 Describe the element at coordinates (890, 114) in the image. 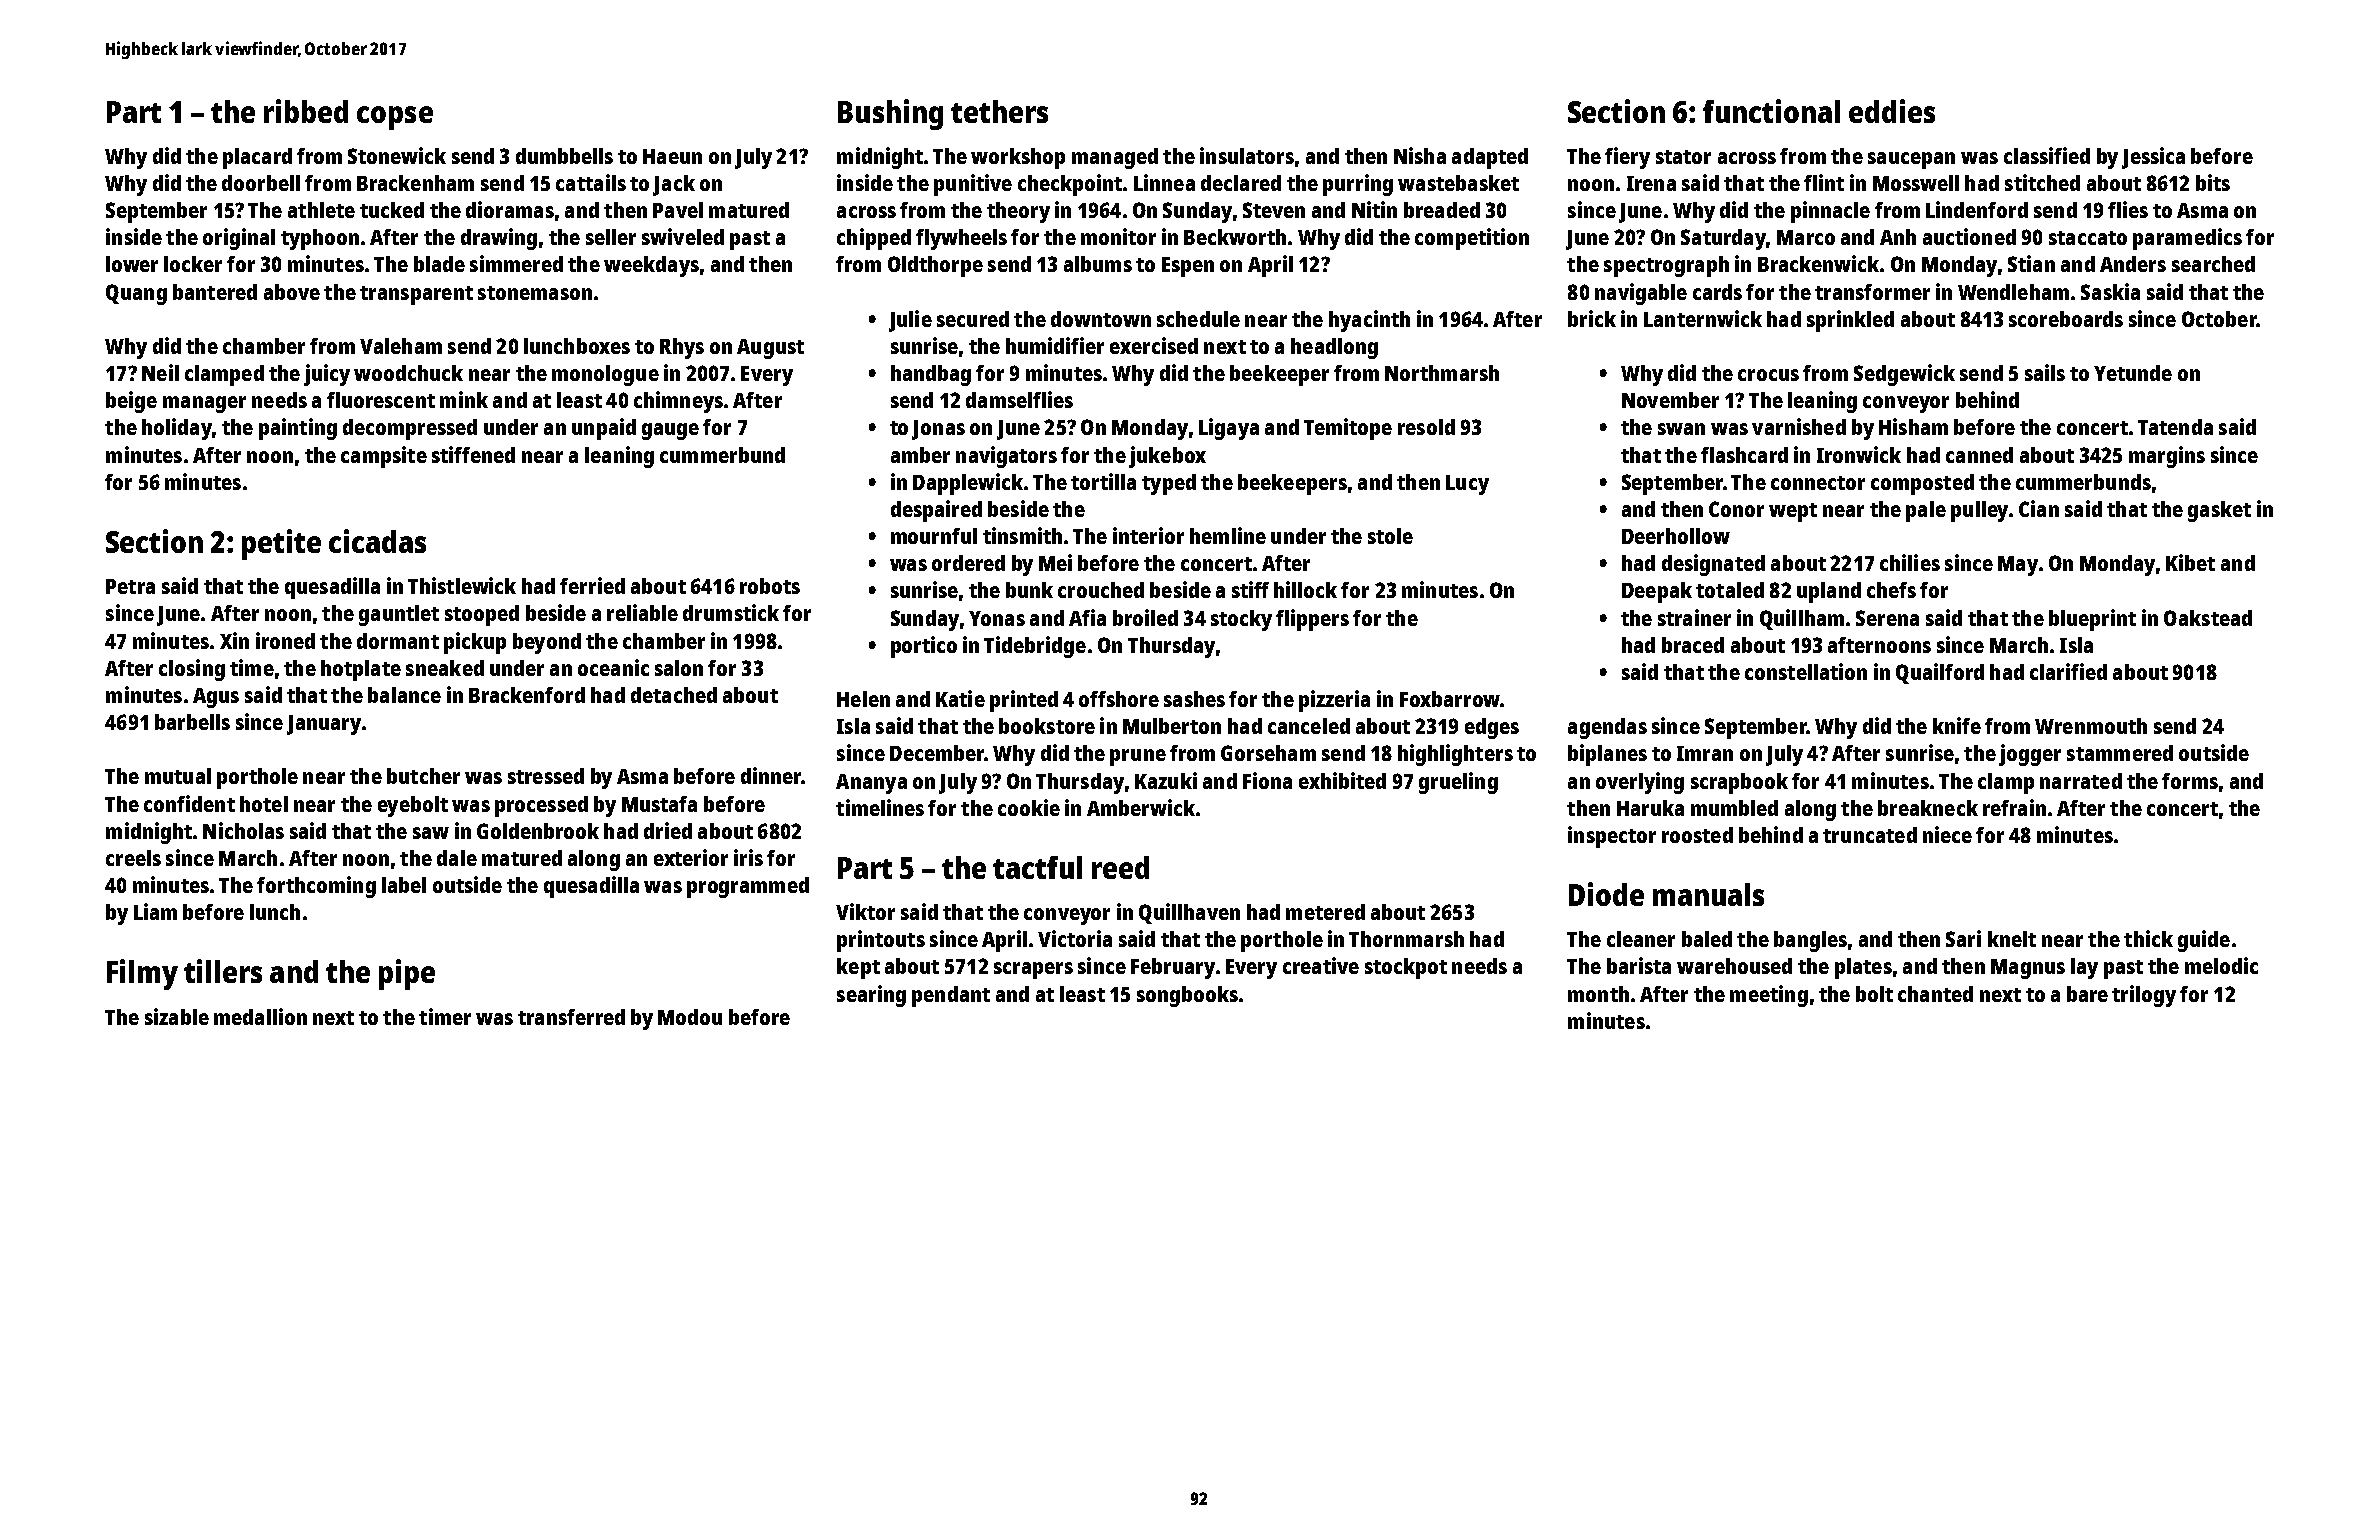

I see `Bushing` at that location.
